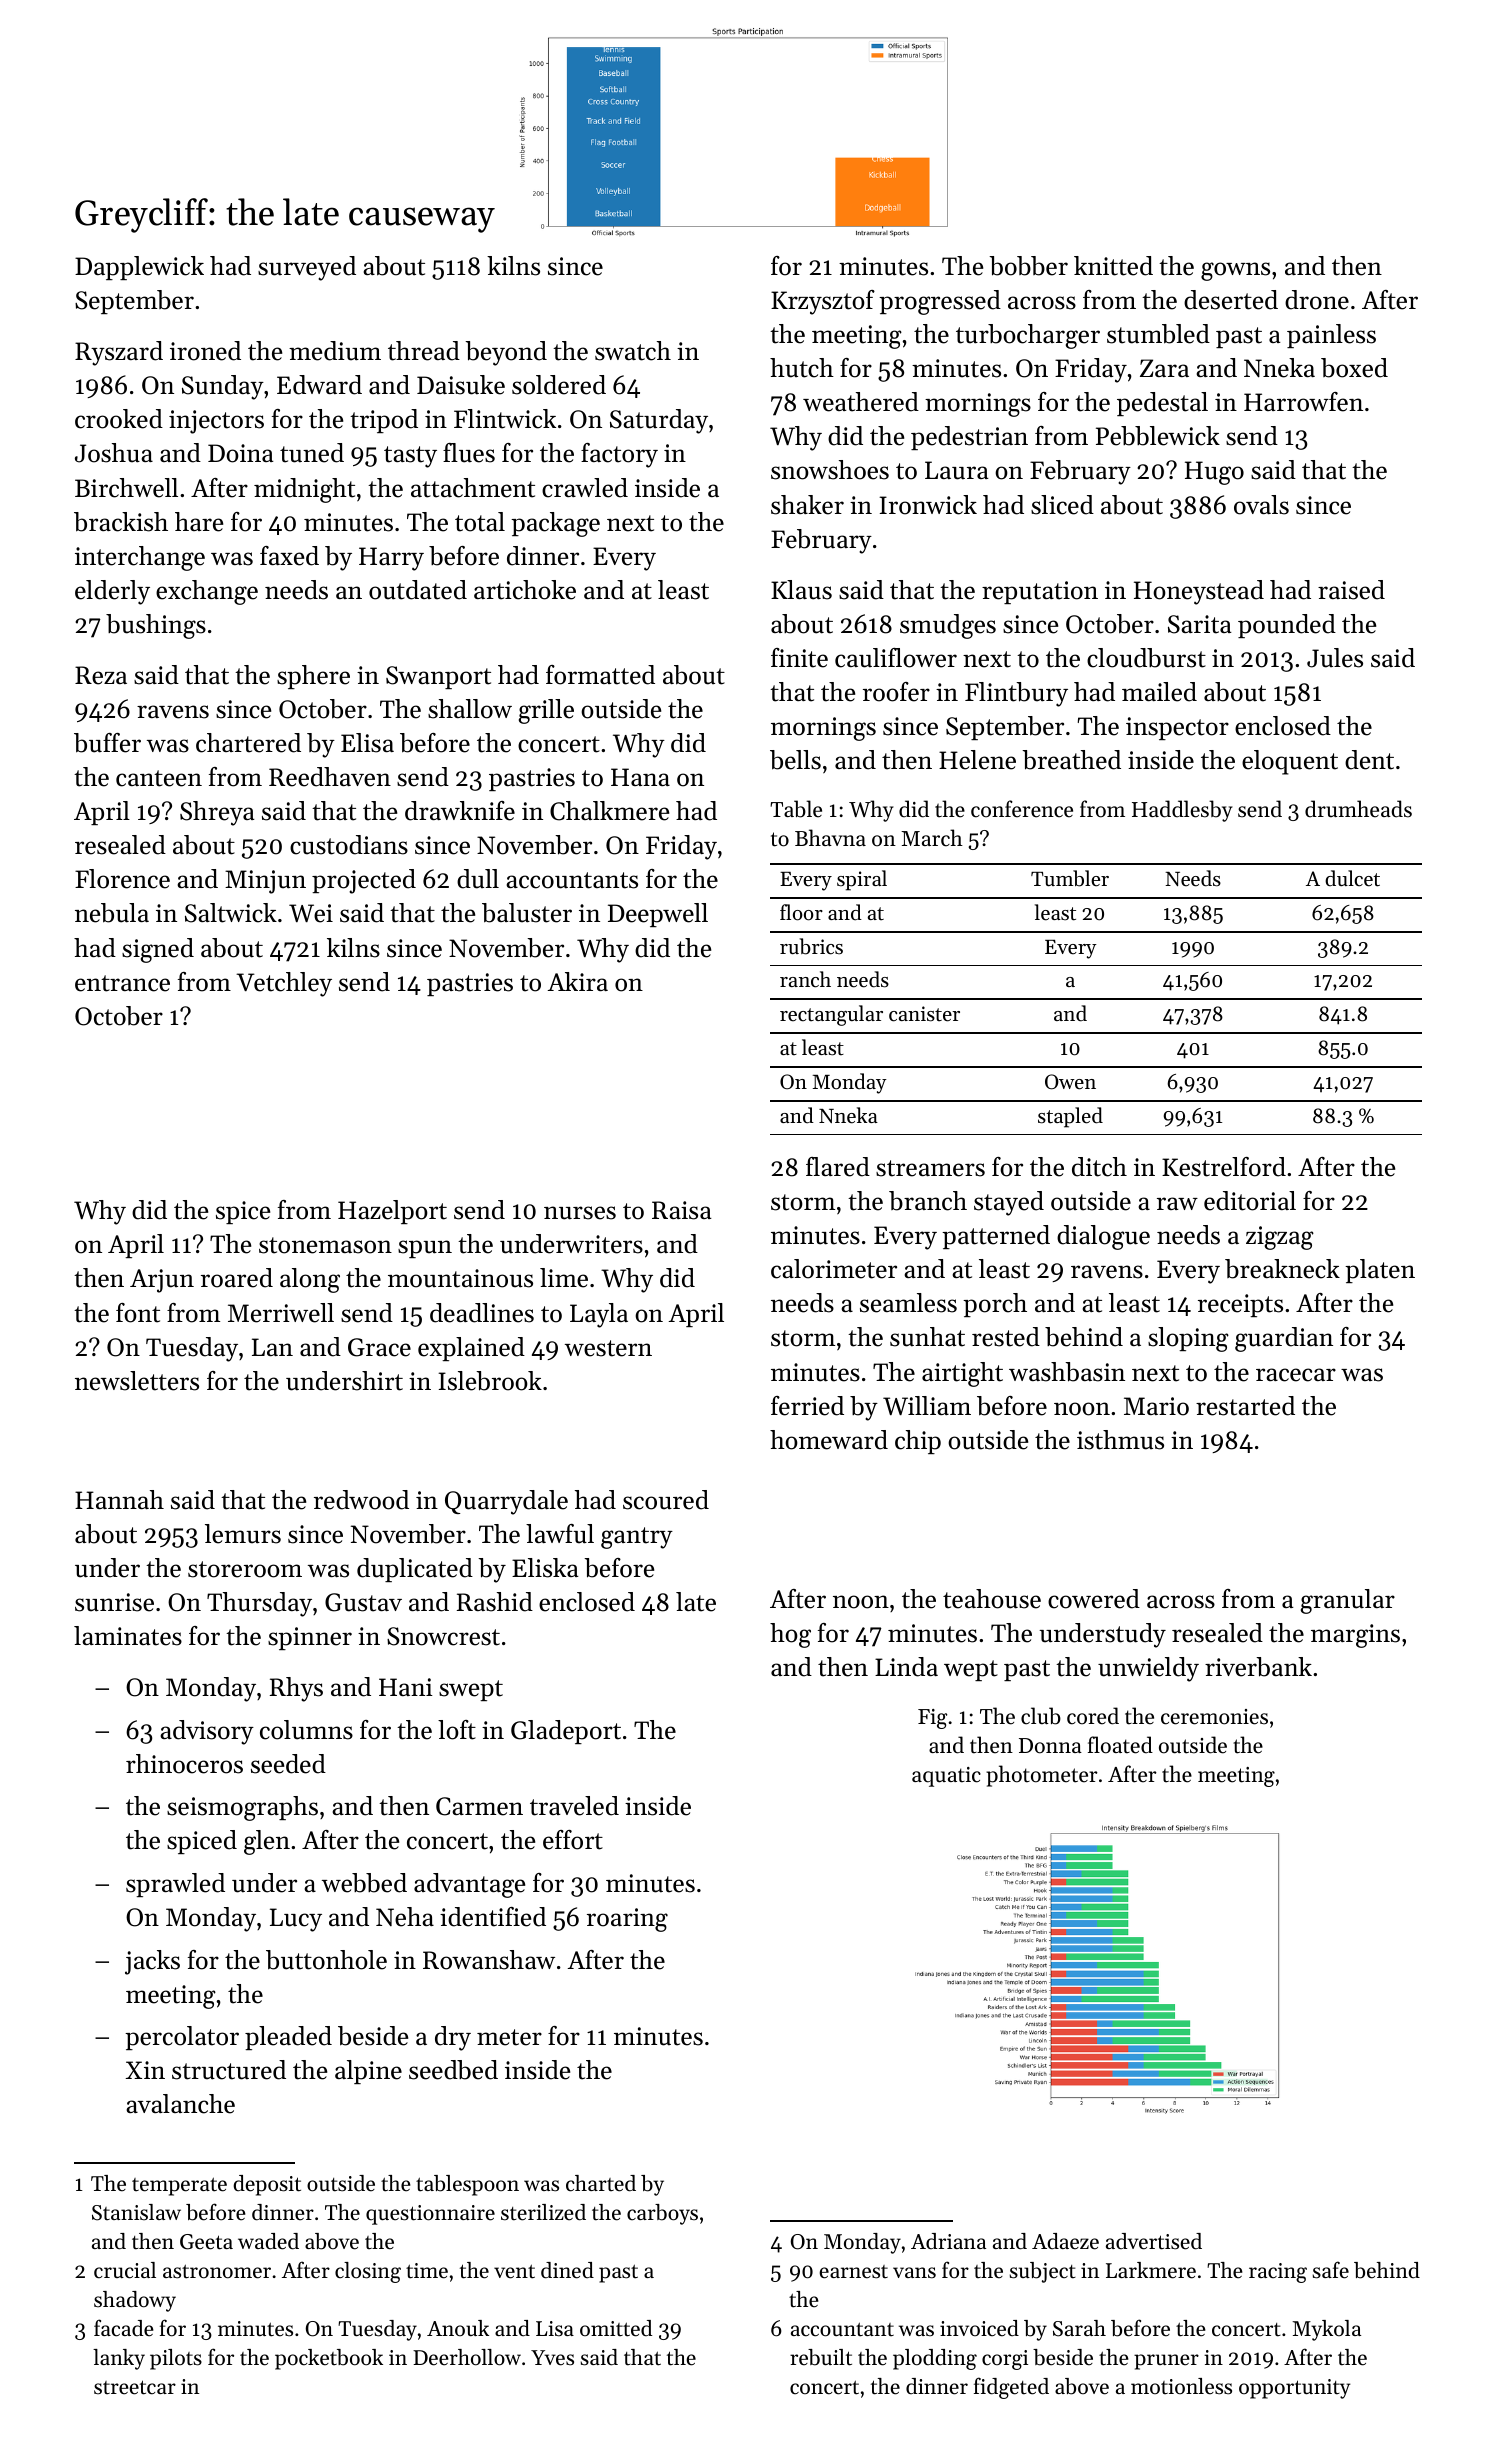 This image has height=2464, width=1496. What do you see at coordinates (1181, 2386) in the image?
I see `motionless` at bounding box center [1181, 2386].
